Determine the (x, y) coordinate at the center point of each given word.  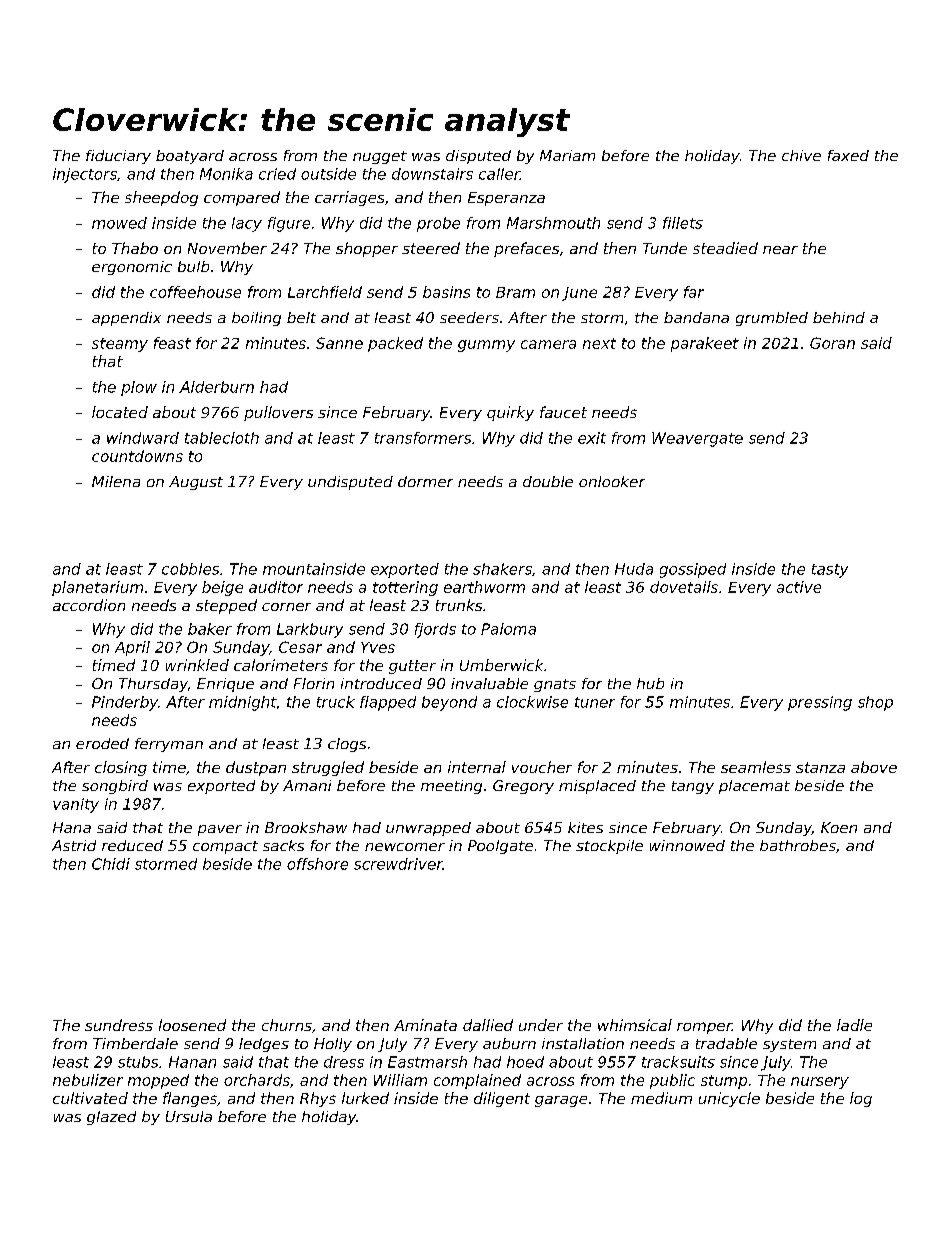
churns (287, 1025)
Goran (832, 343)
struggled (328, 768)
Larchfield (325, 292)
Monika (226, 174)
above (874, 767)
